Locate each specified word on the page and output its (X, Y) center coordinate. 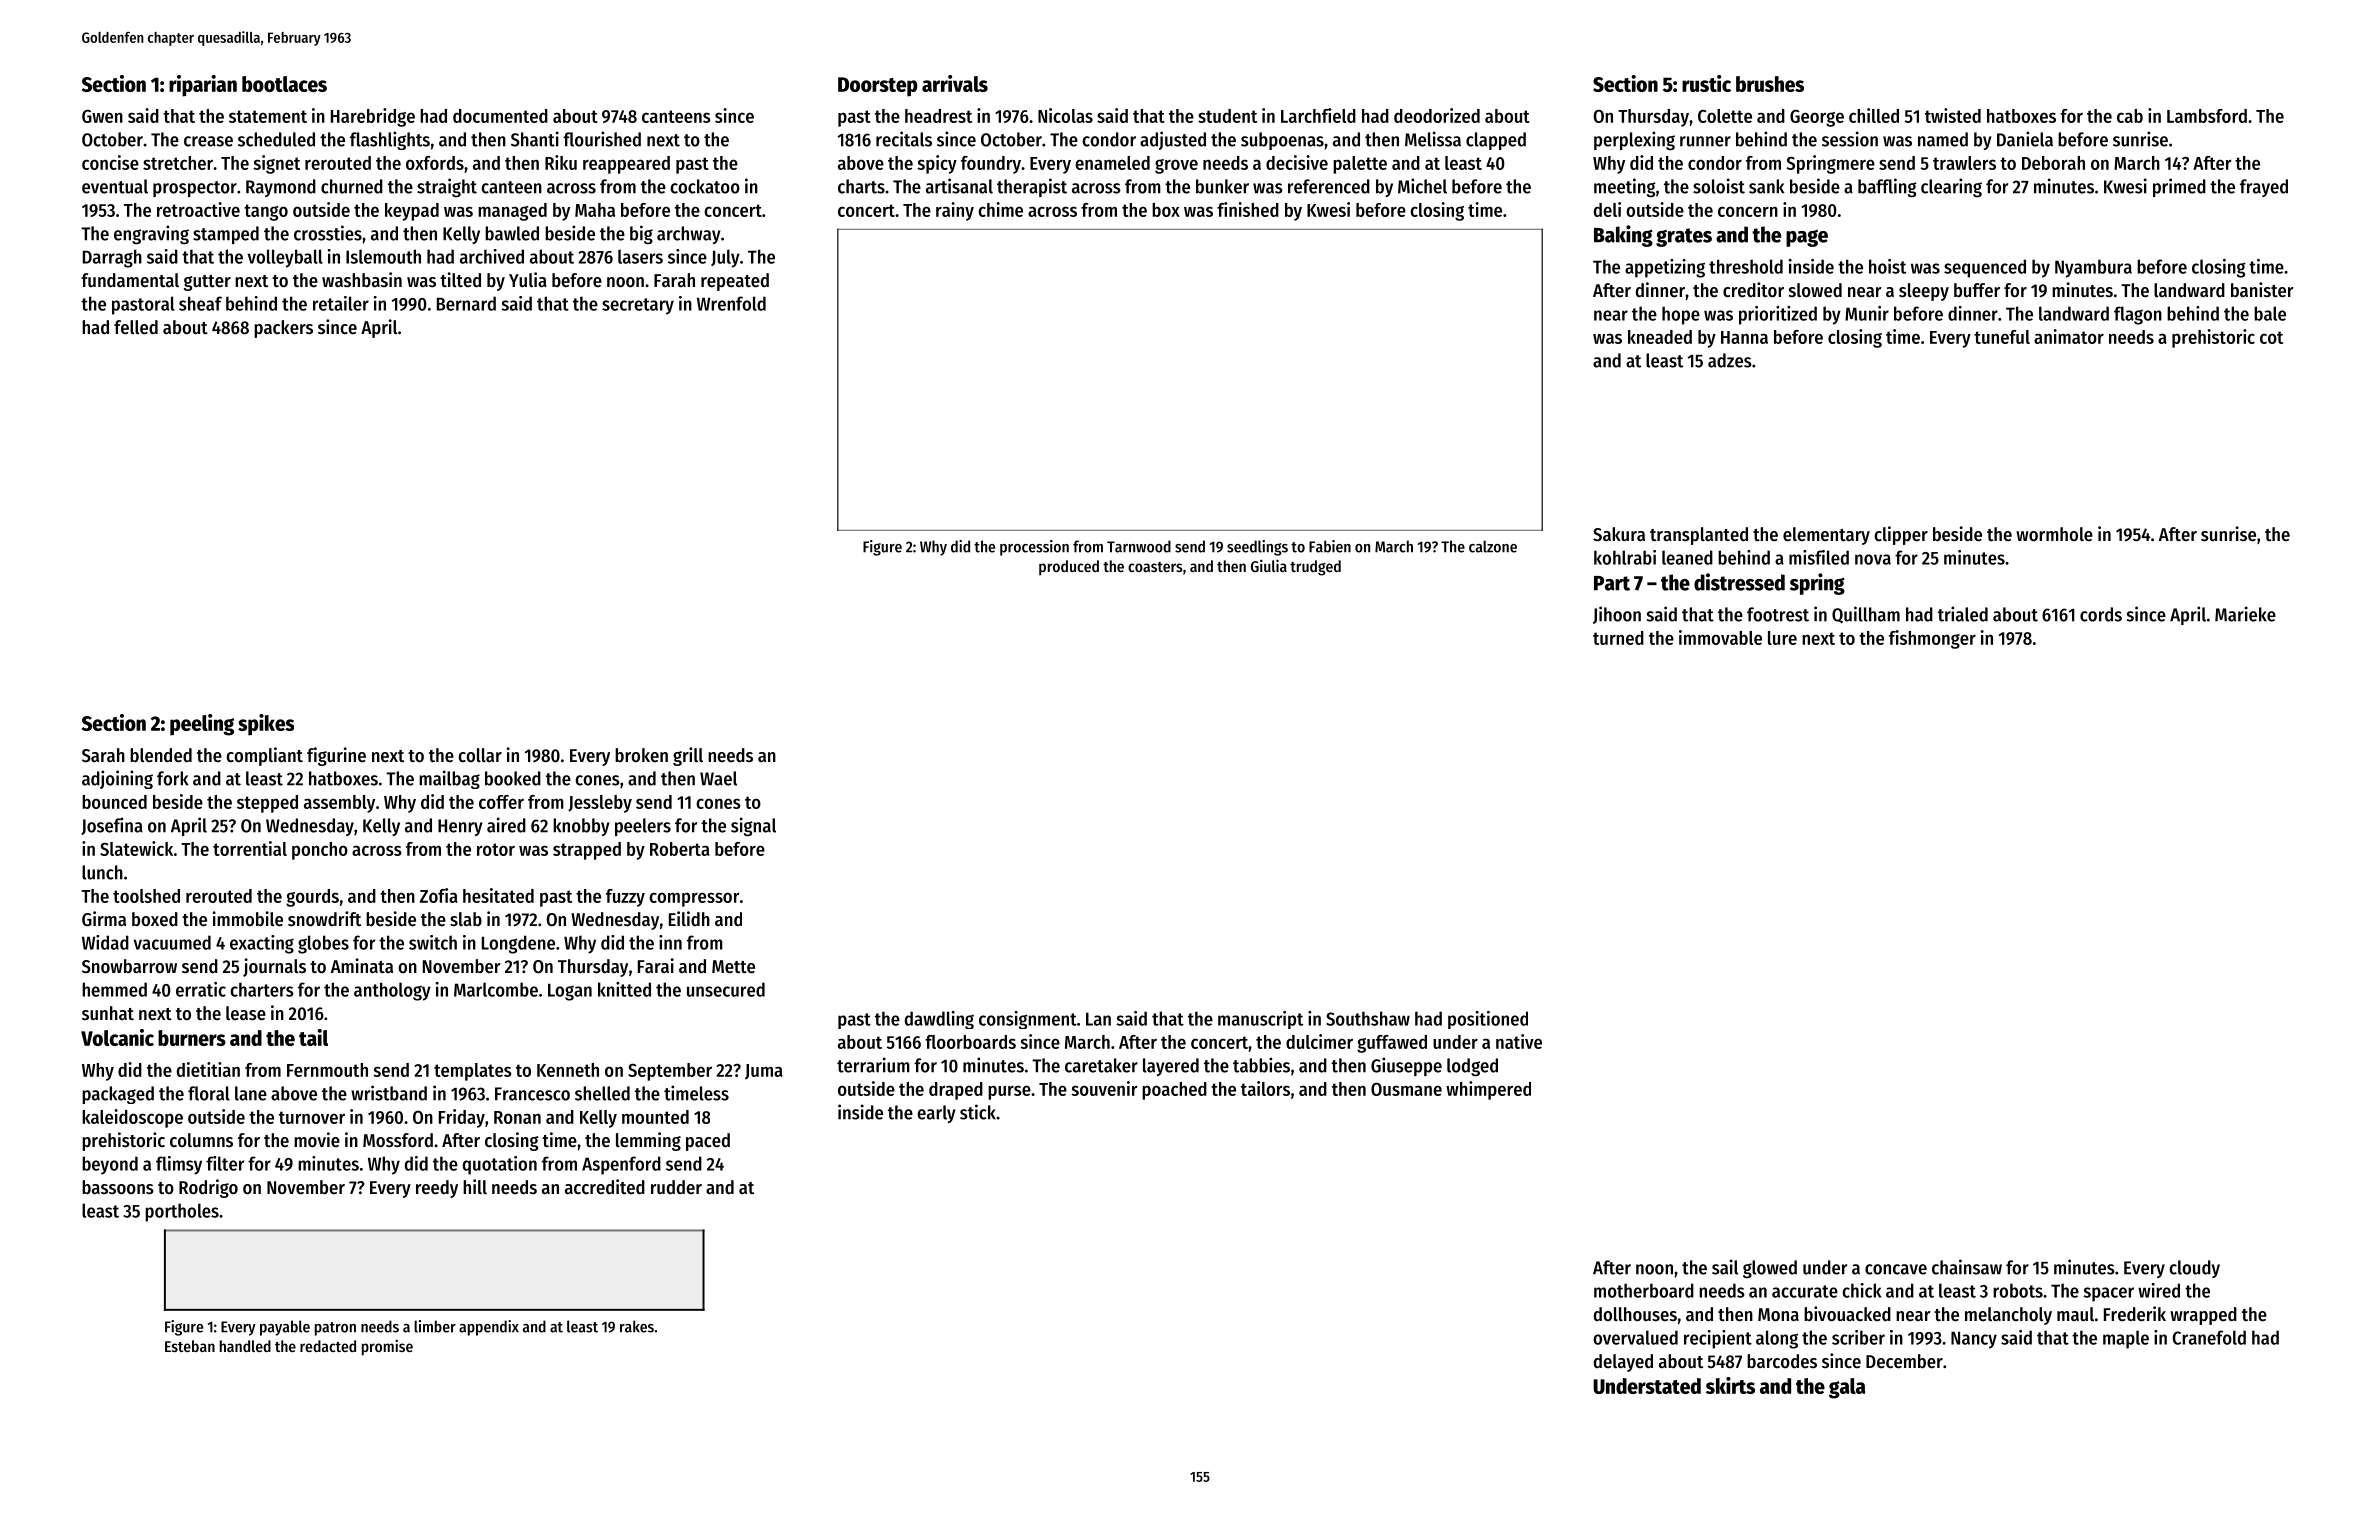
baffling (1887, 187)
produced (1069, 567)
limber (435, 1326)
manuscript (1260, 1020)
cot (2271, 337)
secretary (638, 306)
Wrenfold (731, 303)
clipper (1901, 535)
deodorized (1437, 115)
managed (512, 212)
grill (688, 756)
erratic (201, 989)
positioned (1488, 1020)
